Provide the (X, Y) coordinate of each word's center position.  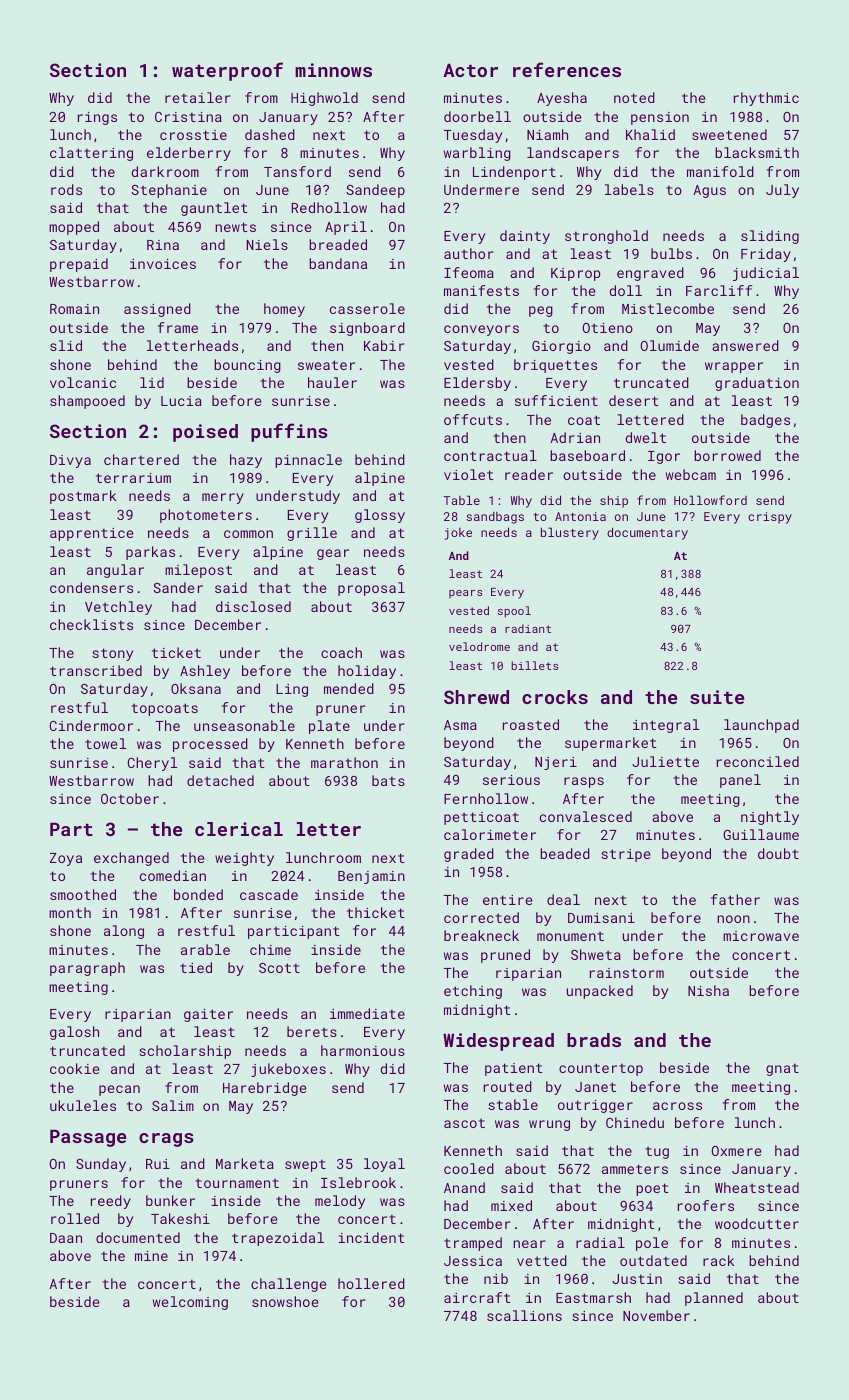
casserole (367, 308)
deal (563, 899)
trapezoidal (278, 1239)
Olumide (669, 345)
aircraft (477, 1297)
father (735, 899)
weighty (244, 859)
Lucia (181, 401)
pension (660, 118)
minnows (333, 70)
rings (97, 118)
